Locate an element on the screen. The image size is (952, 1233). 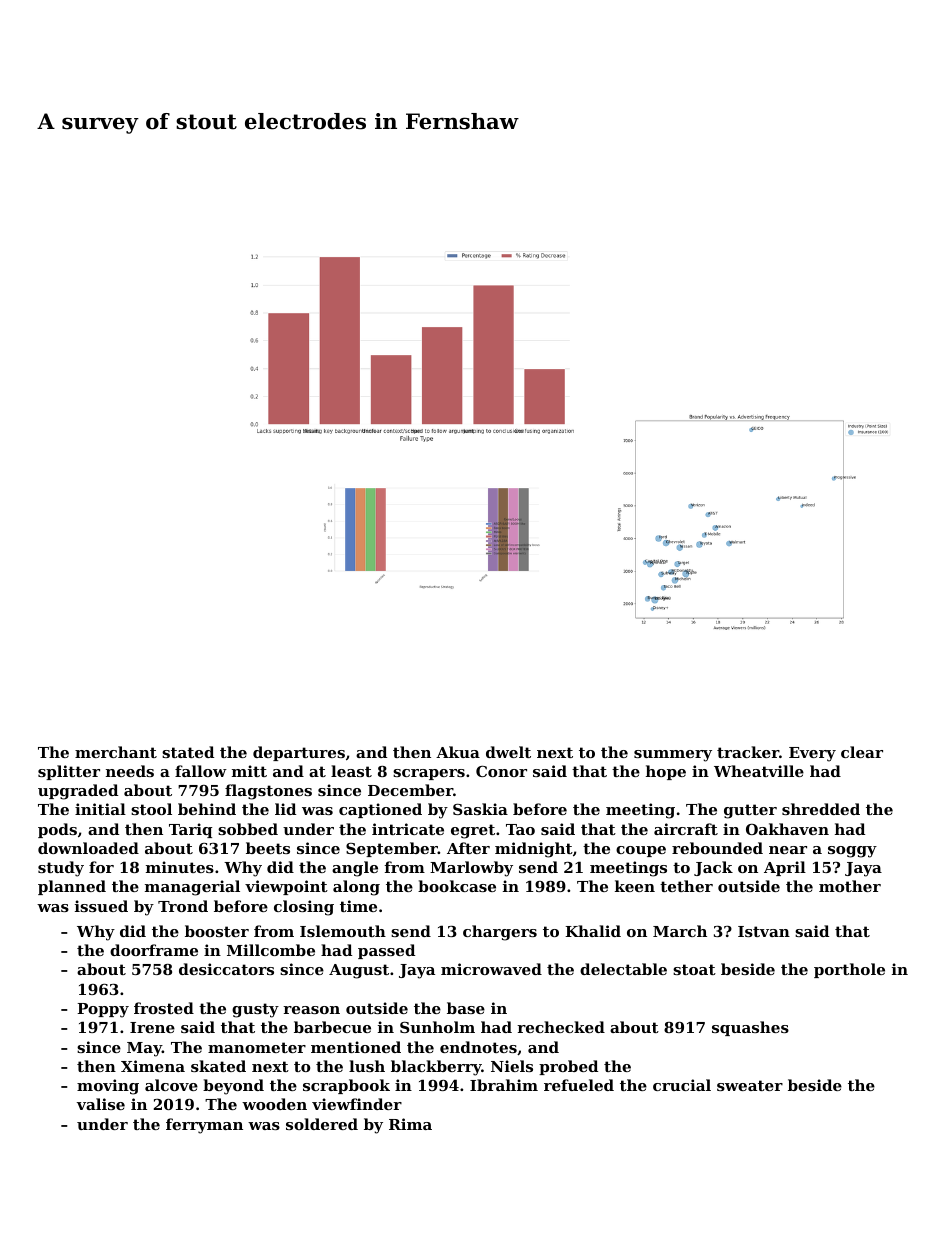
mother is located at coordinates (850, 886).
